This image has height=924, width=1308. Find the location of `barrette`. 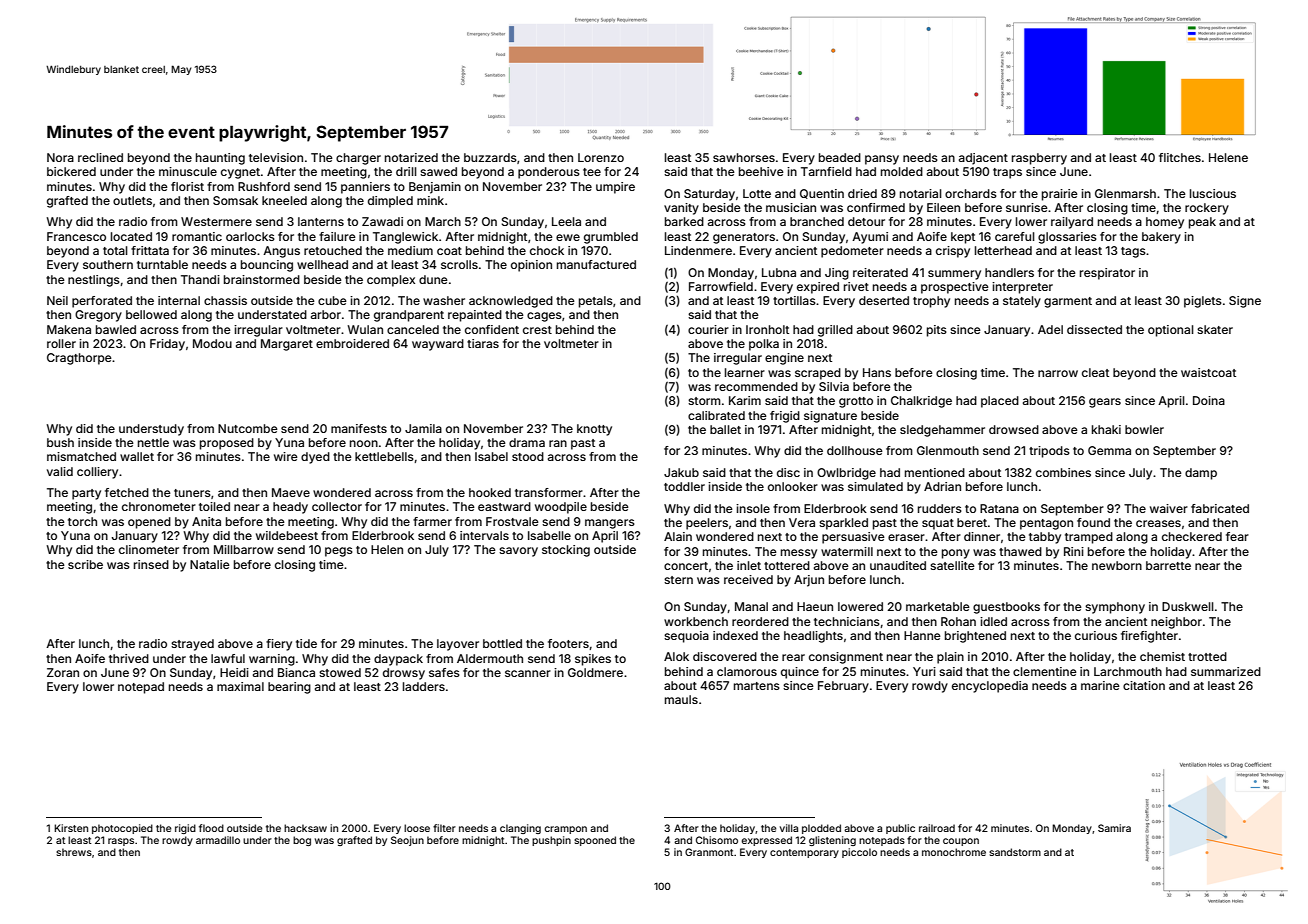

barrette is located at coordinates (1168, 565).
